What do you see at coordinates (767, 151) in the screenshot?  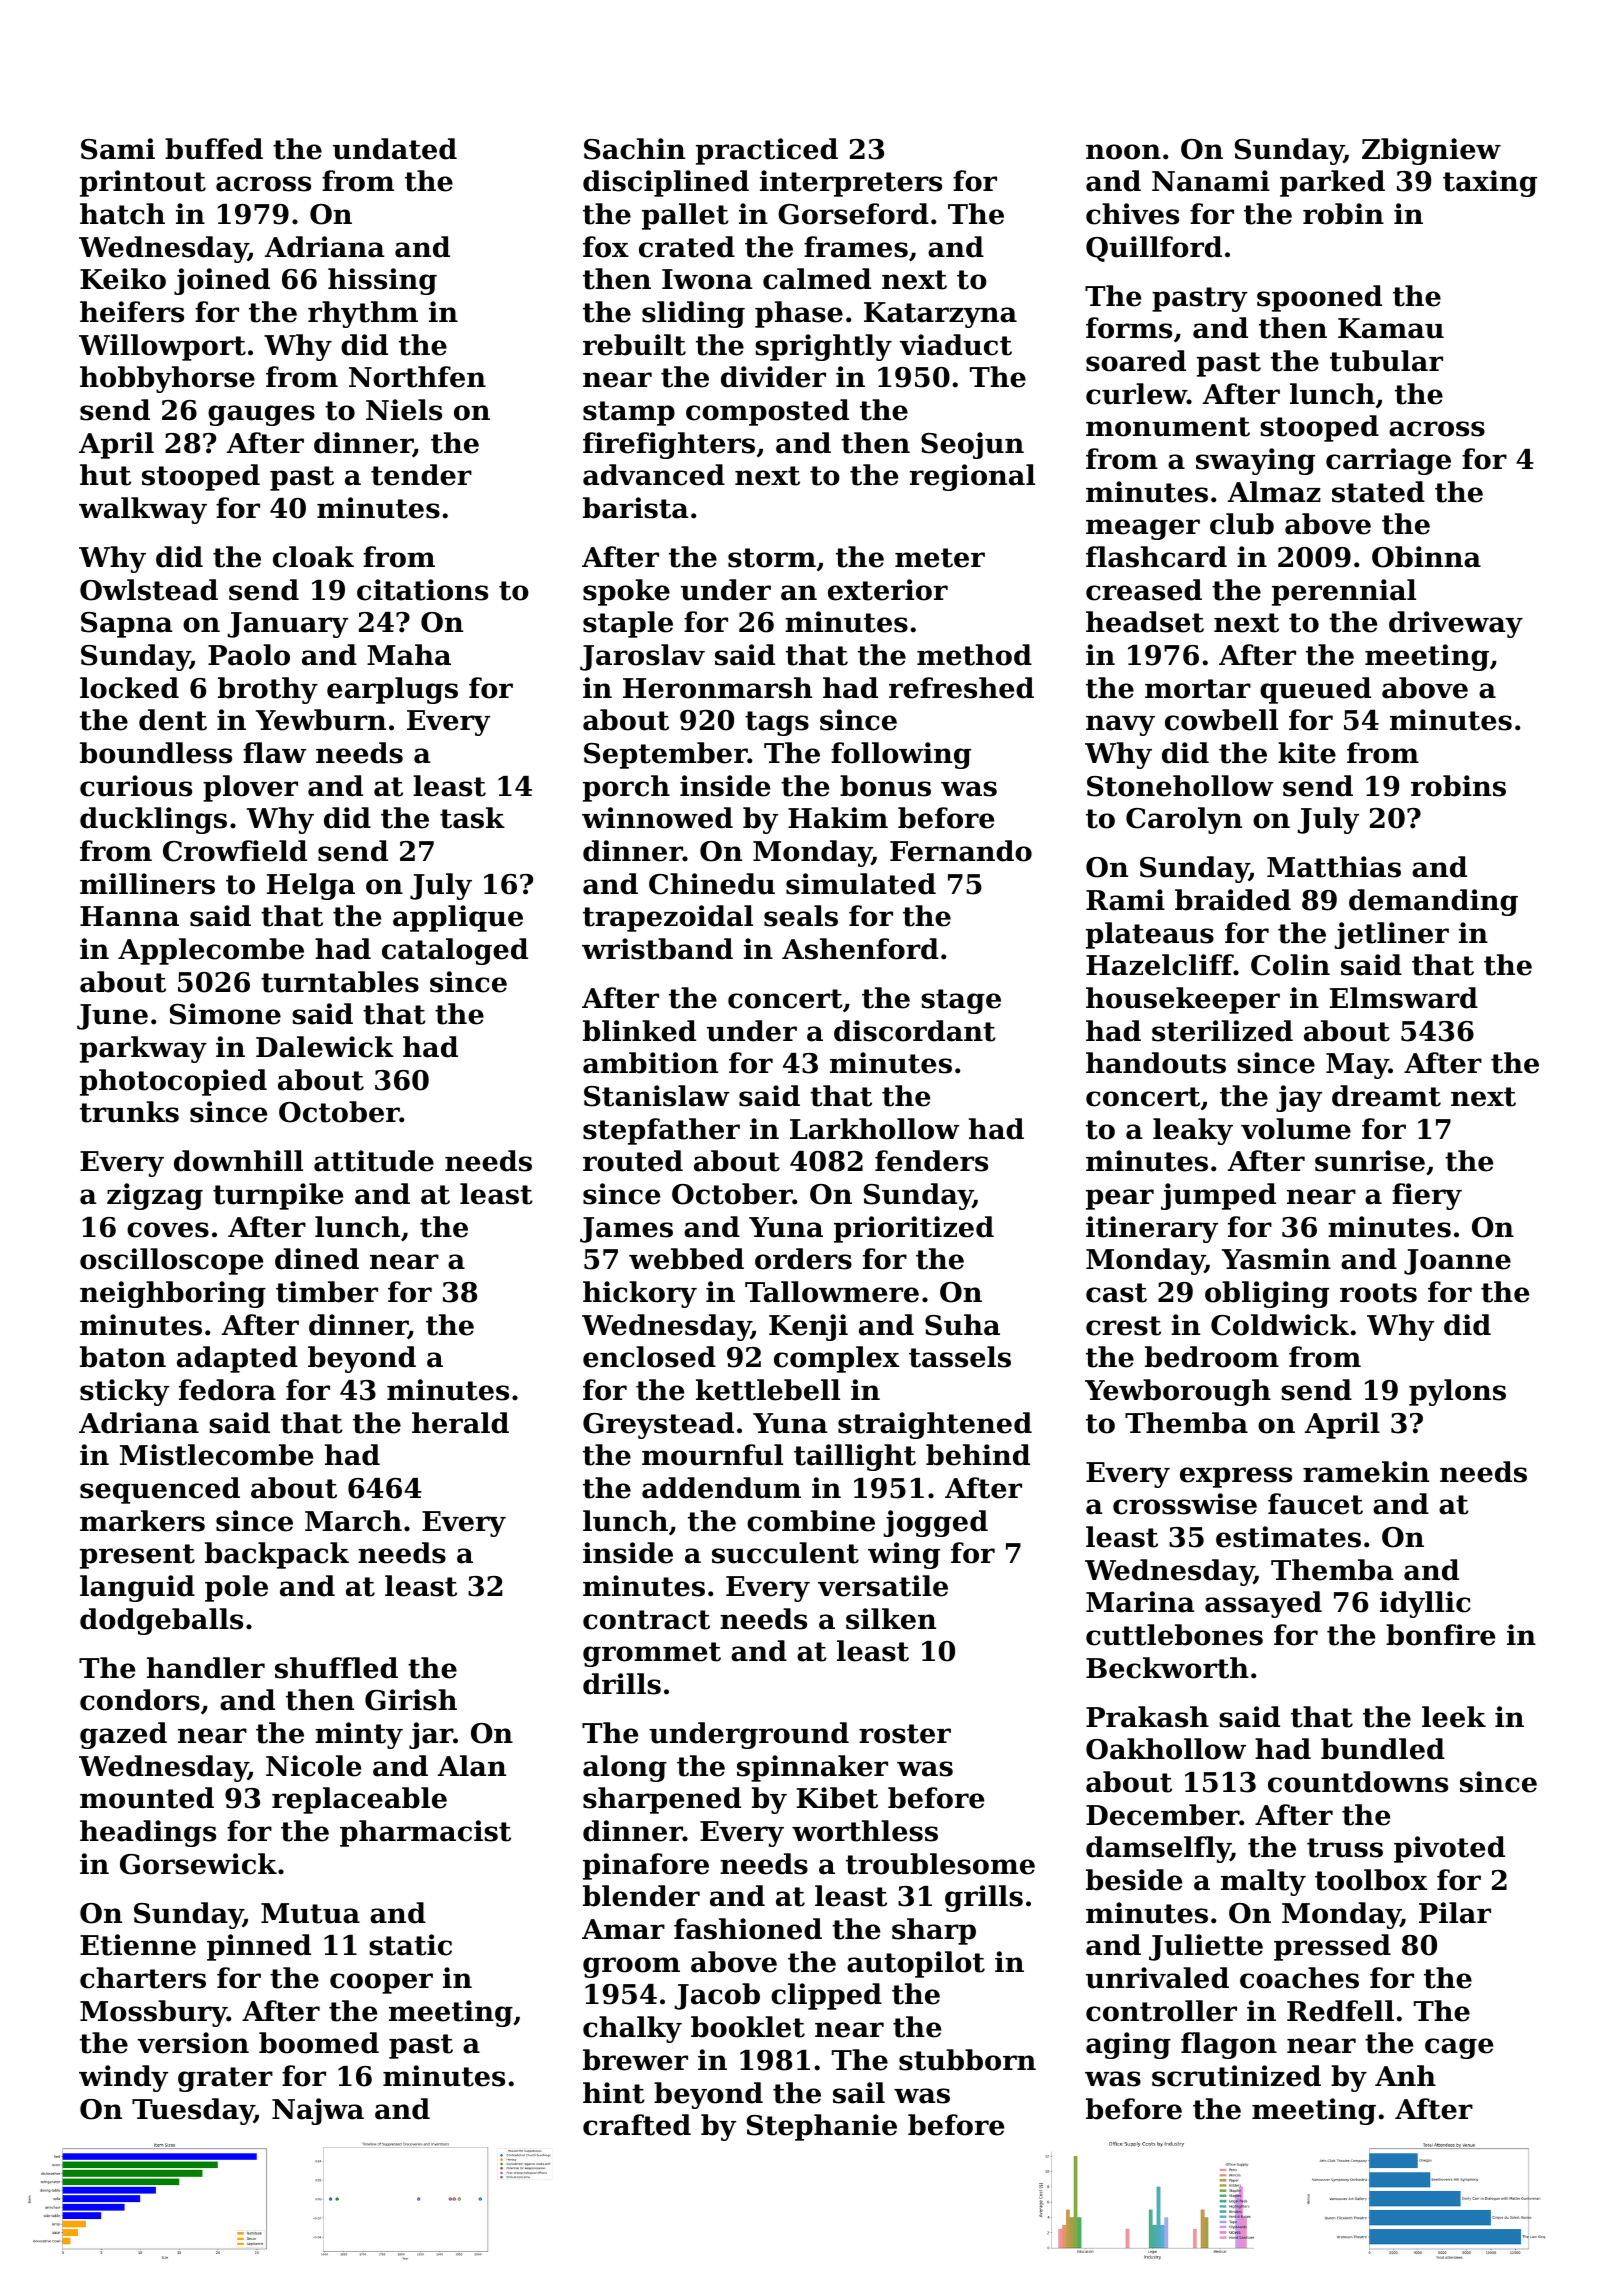 I see `practiced` at bounding box center [767, 151].
